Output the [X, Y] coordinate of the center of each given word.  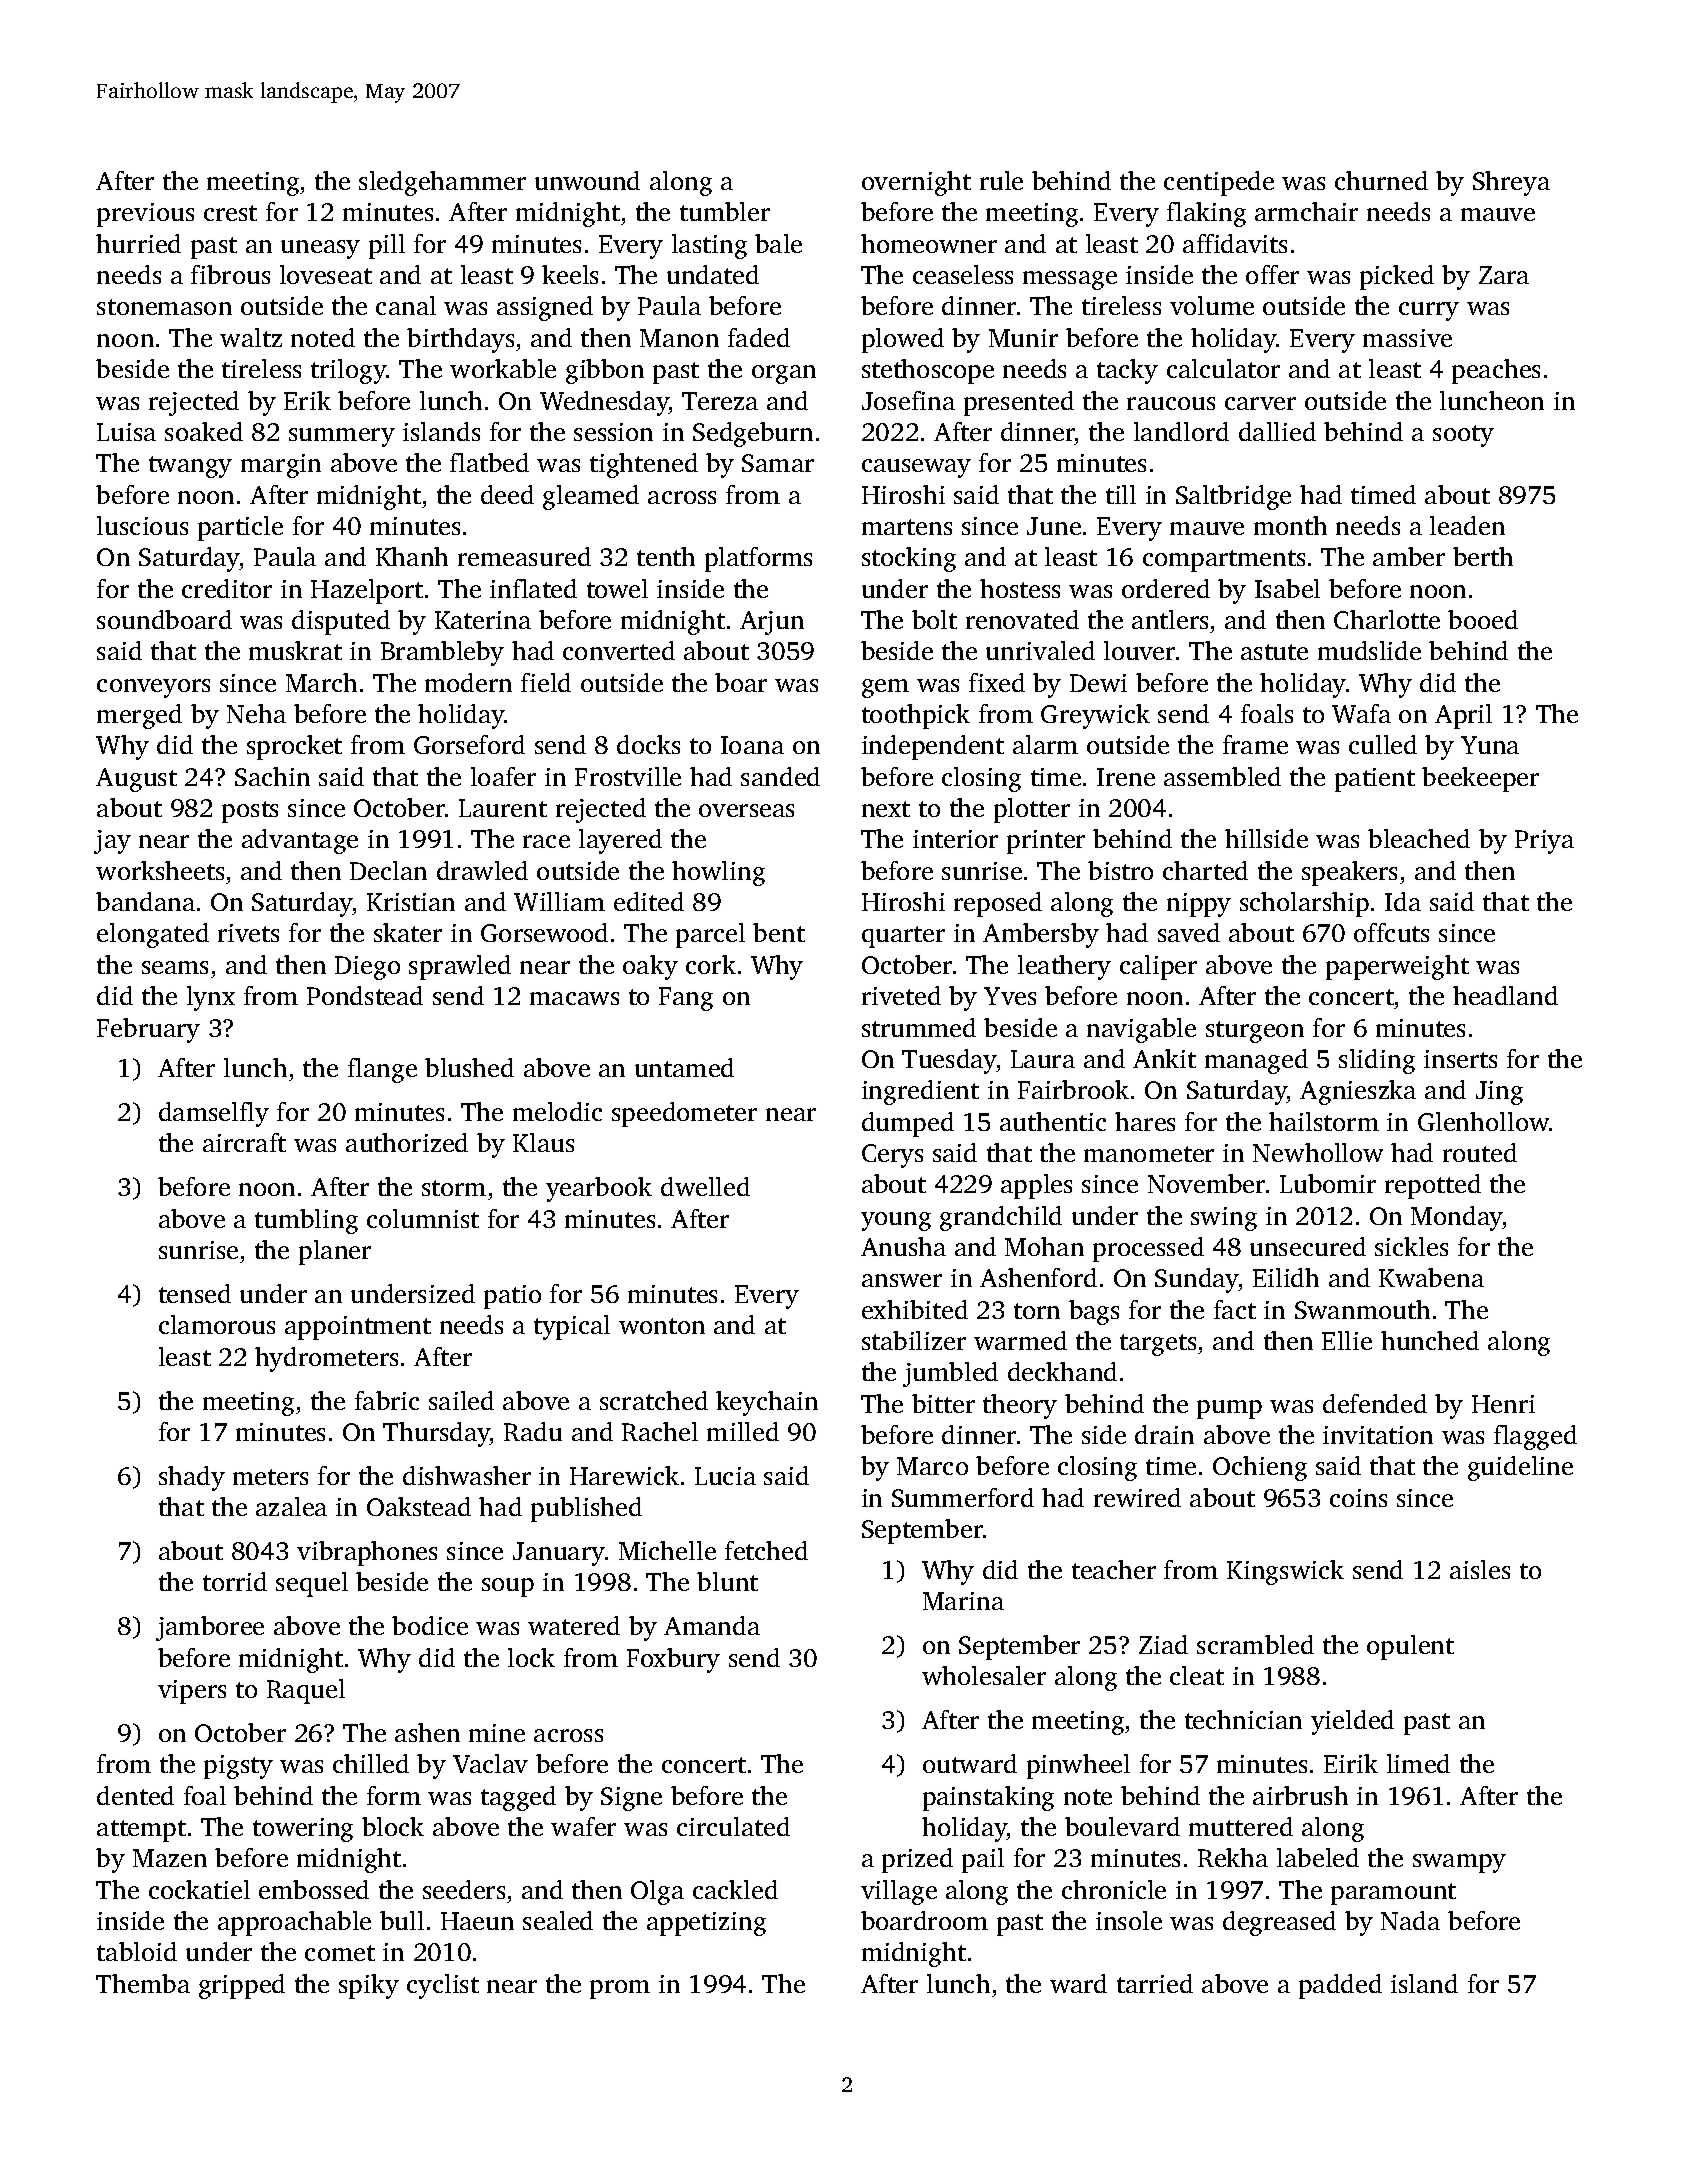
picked [1397, 277]
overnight [916, 183]
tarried [1155, 1983]
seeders [464, 1889]
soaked [204, 431]
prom [620, 1989]
